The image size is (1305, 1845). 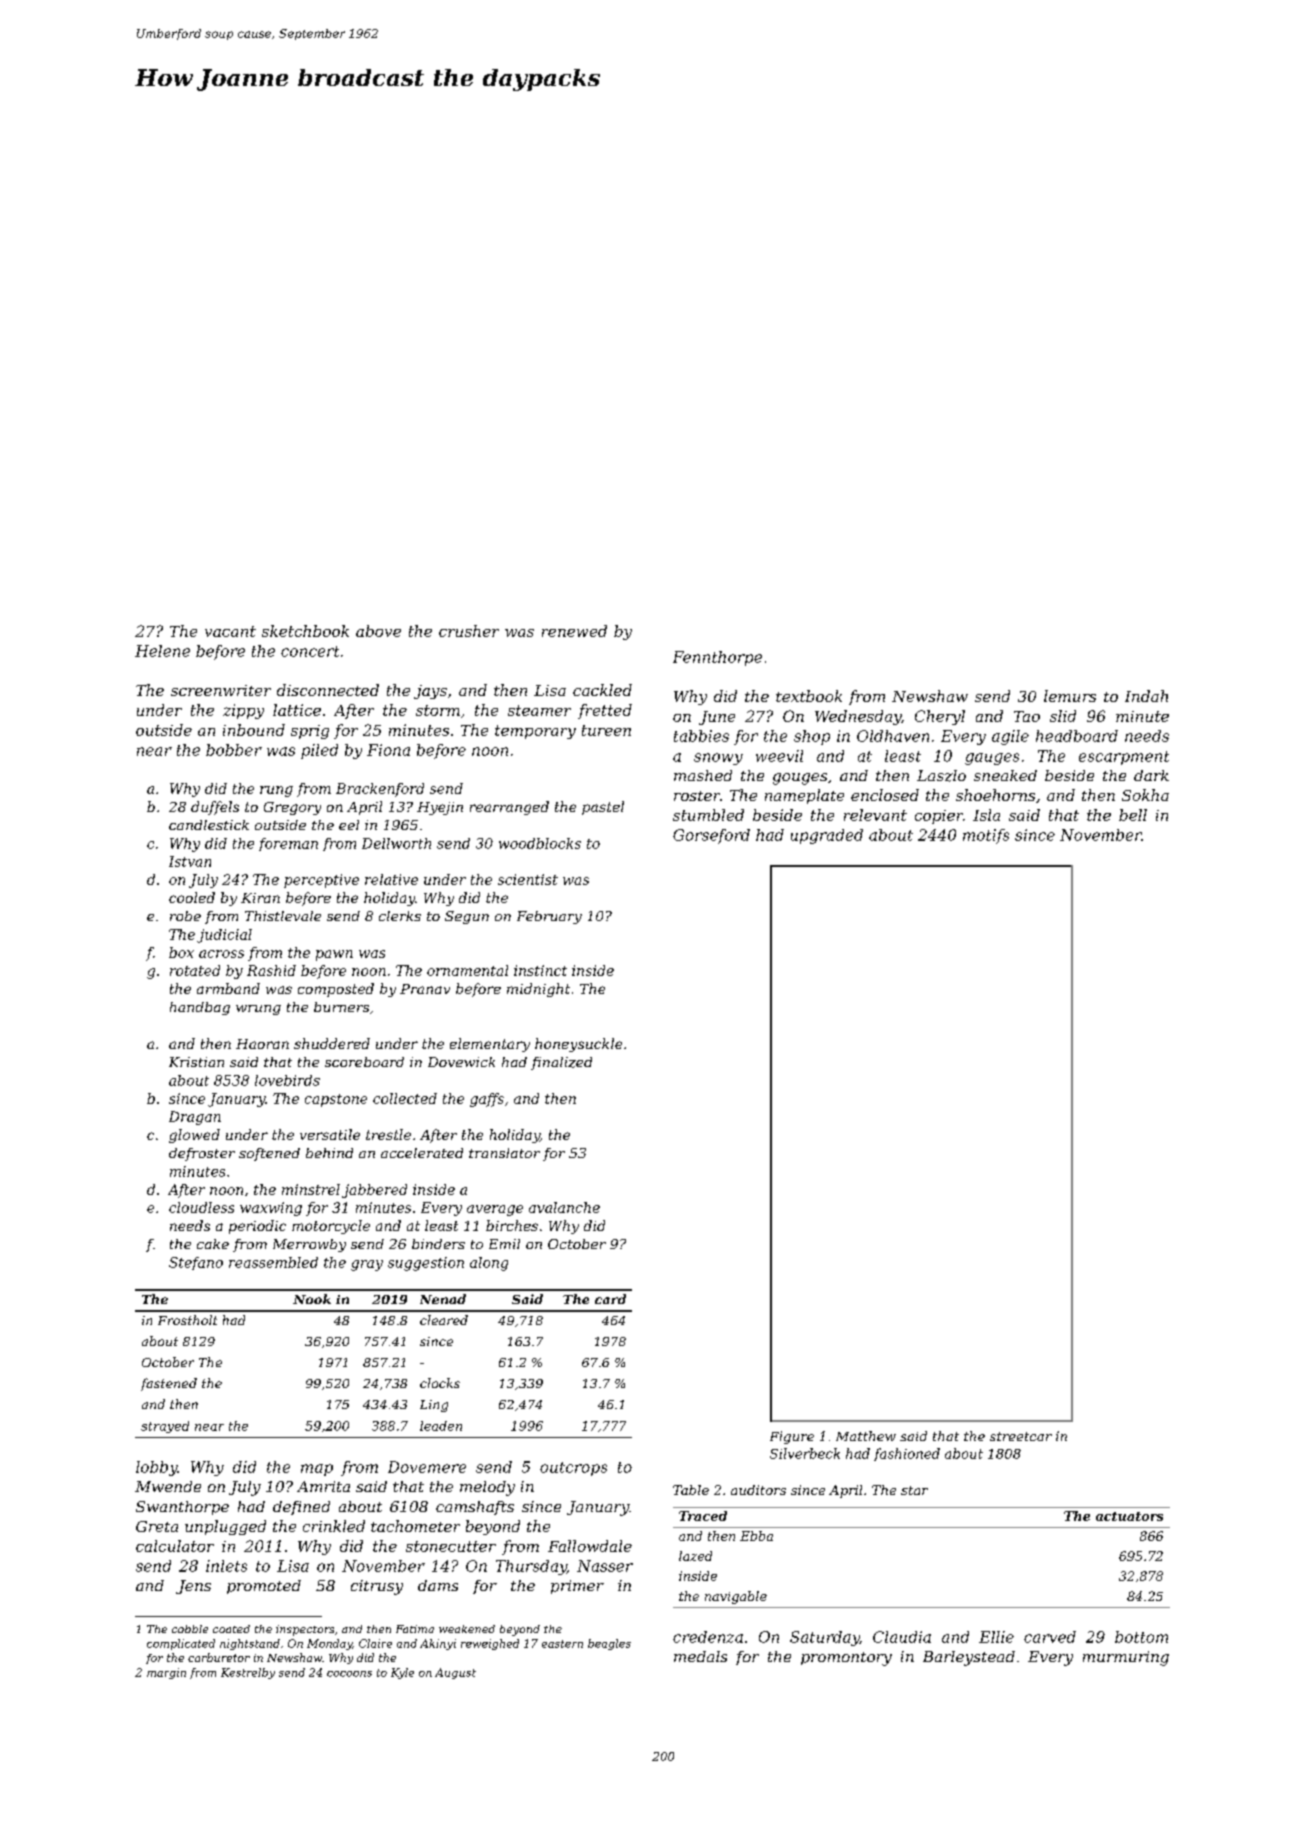 I want to click on honeysuckle, so click(x=578, y=1045).
